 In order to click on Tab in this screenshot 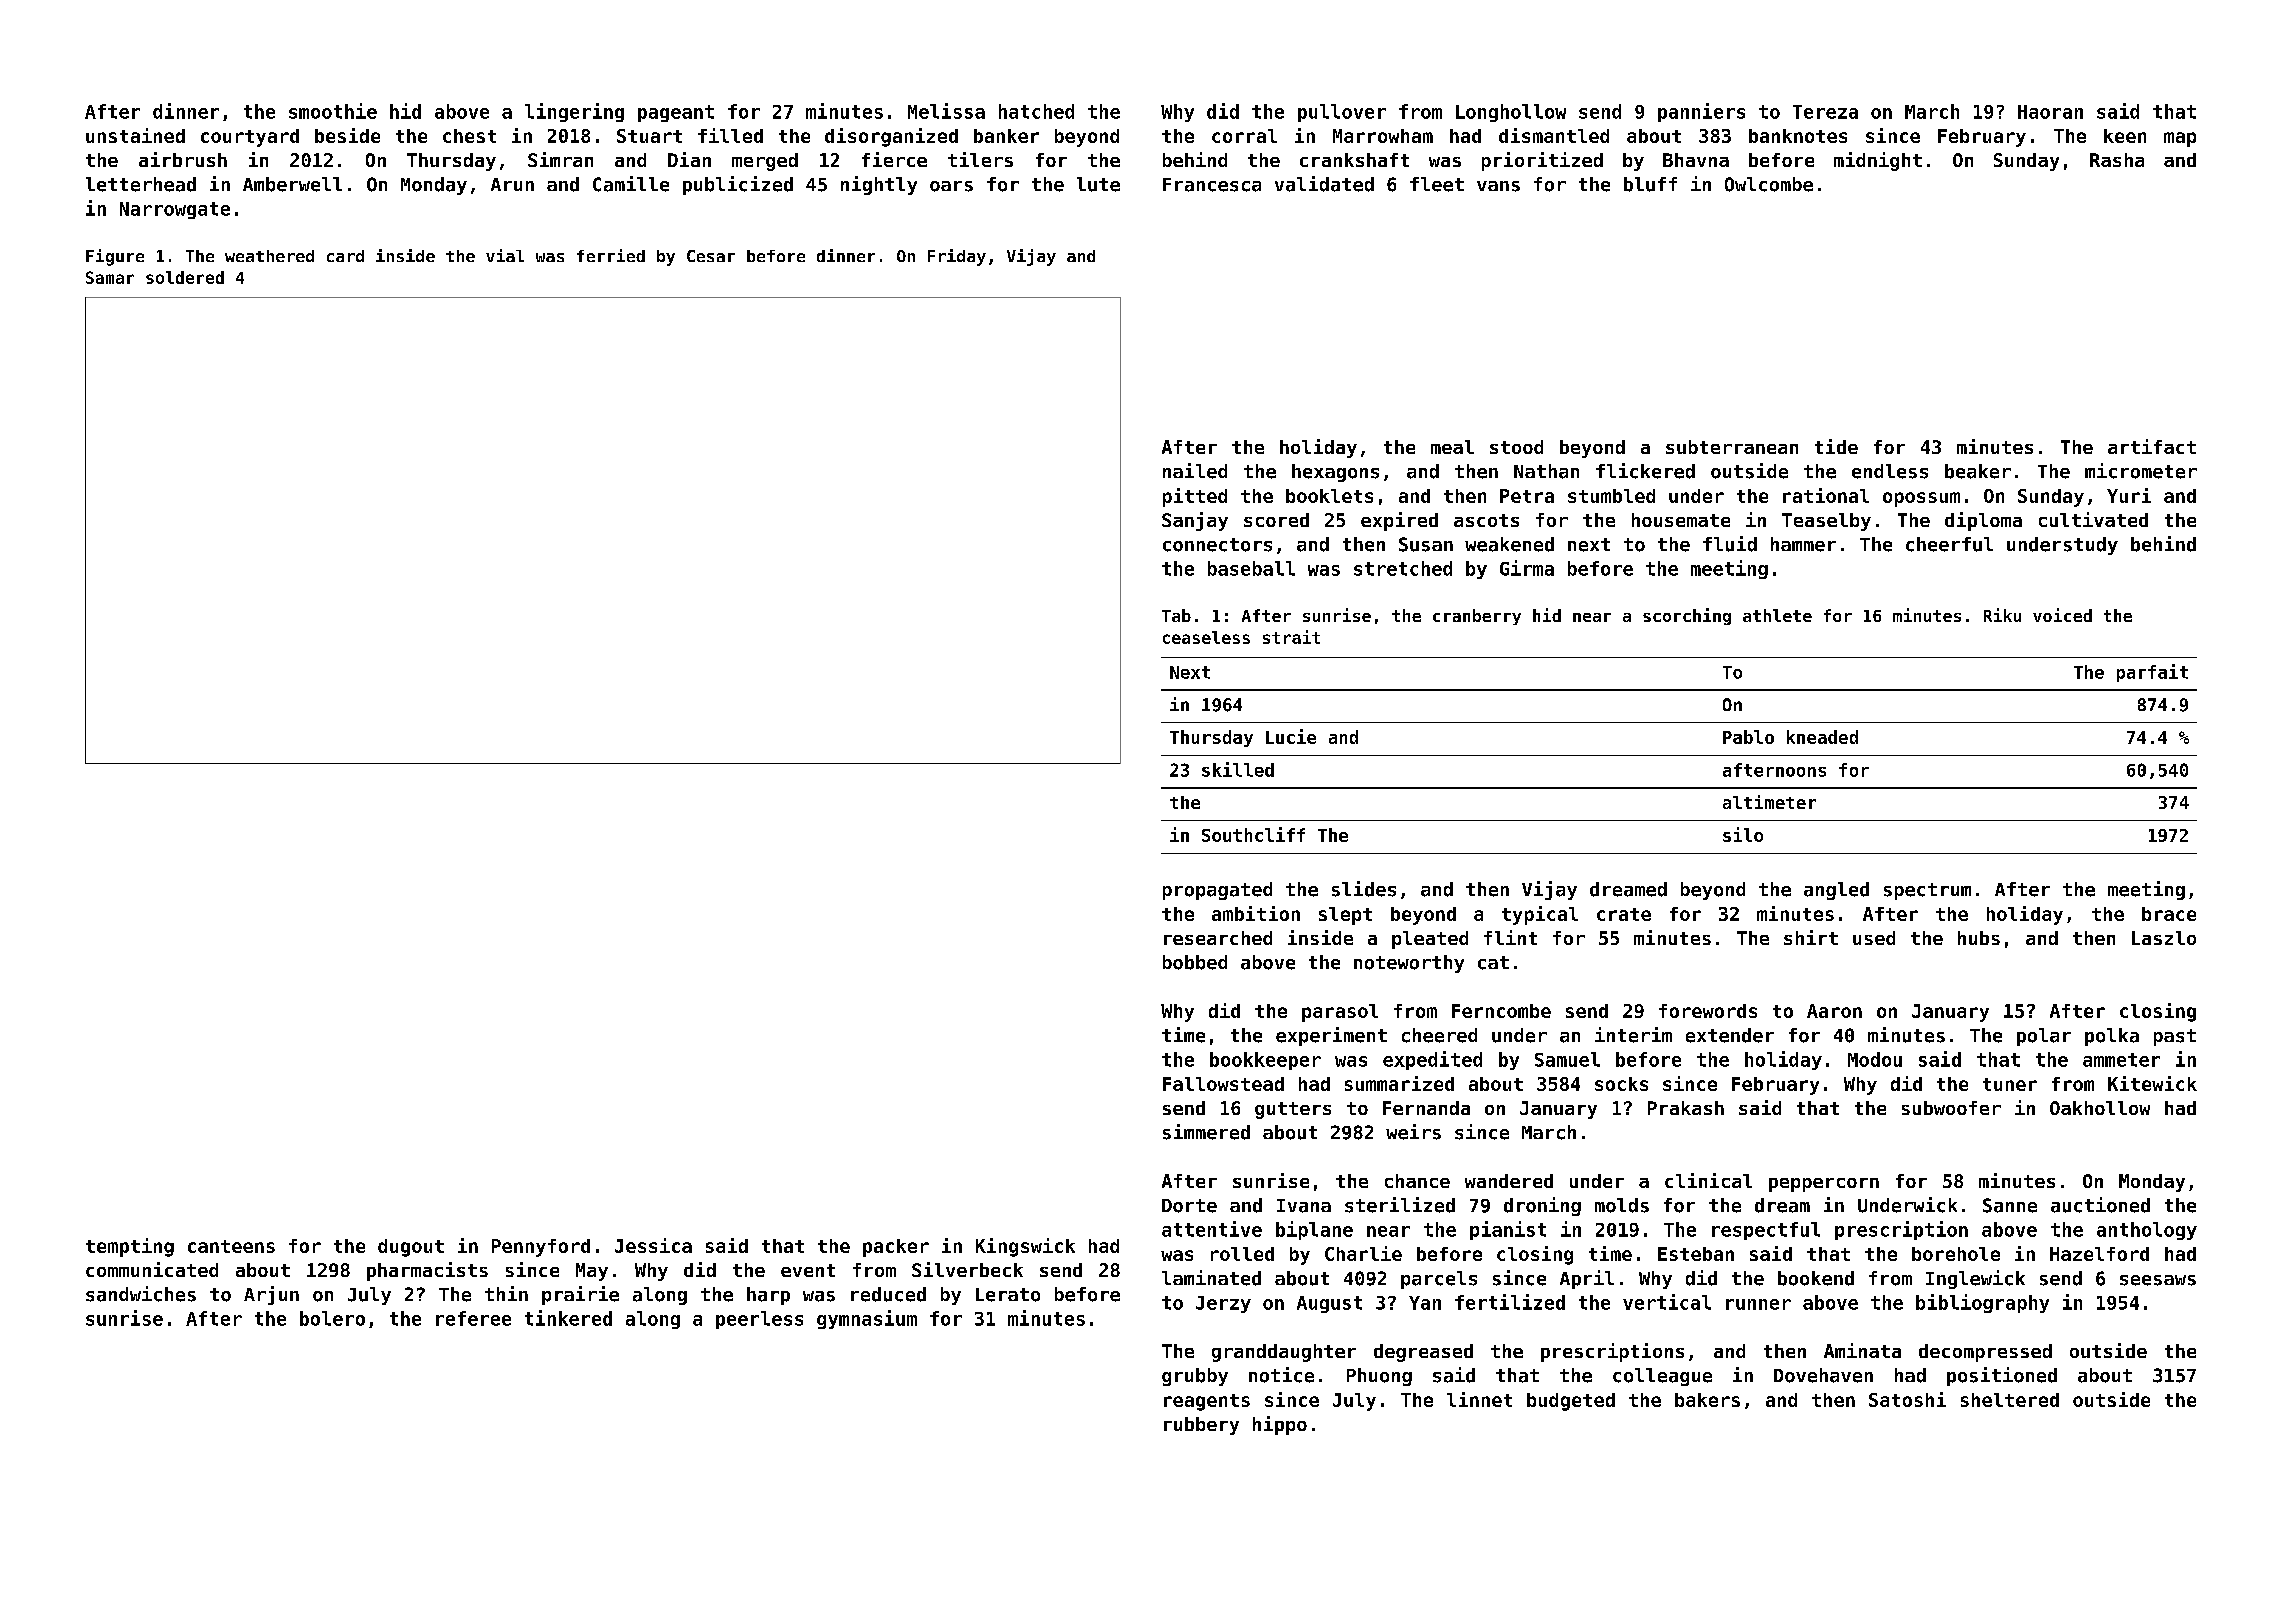, I will do `click(1176, 615)`.
